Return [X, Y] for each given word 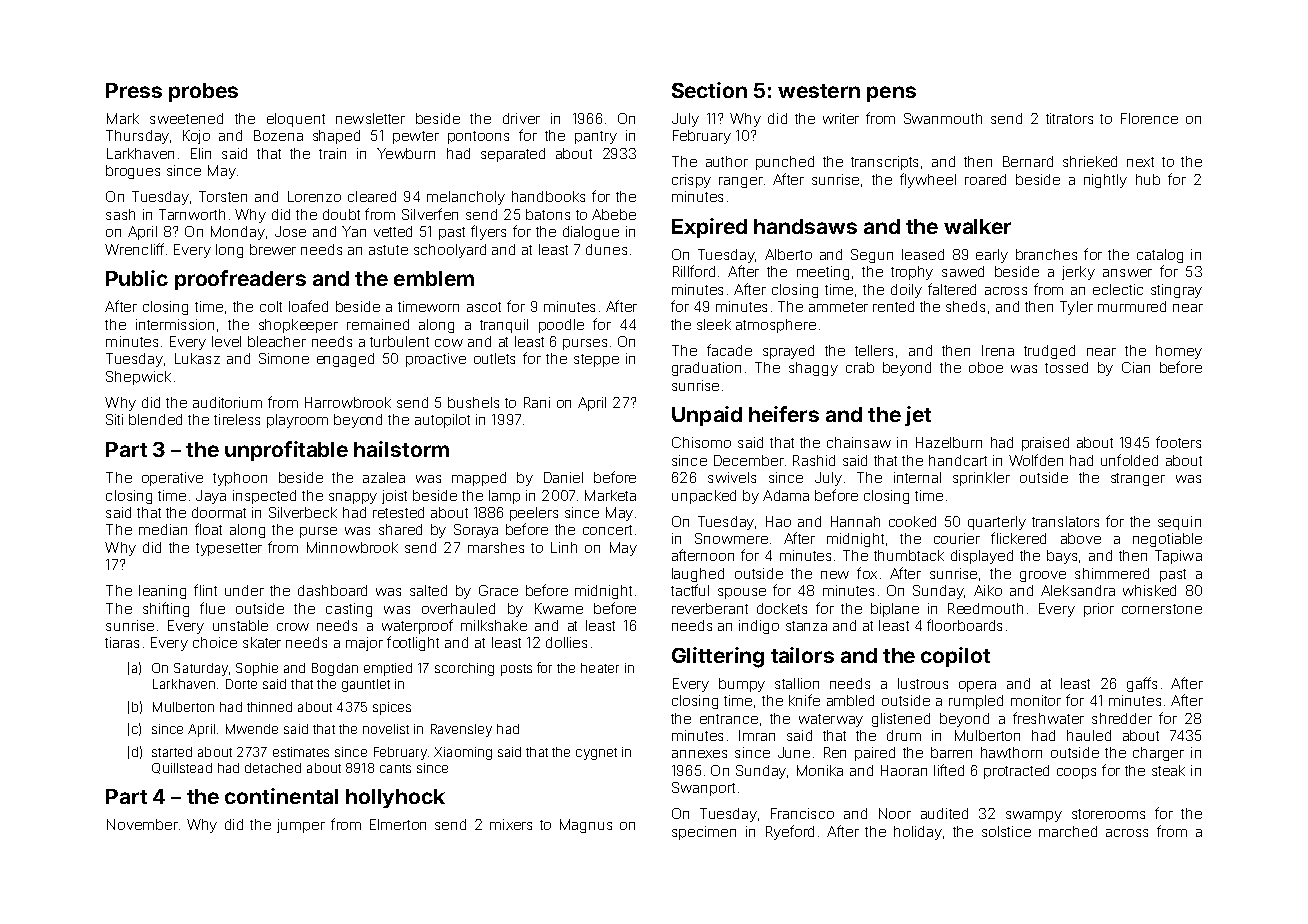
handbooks [548, 196]
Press [134, 90]
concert [607, 530]
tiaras [122, 642]
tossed [1066, 367]
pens [891, 94]
